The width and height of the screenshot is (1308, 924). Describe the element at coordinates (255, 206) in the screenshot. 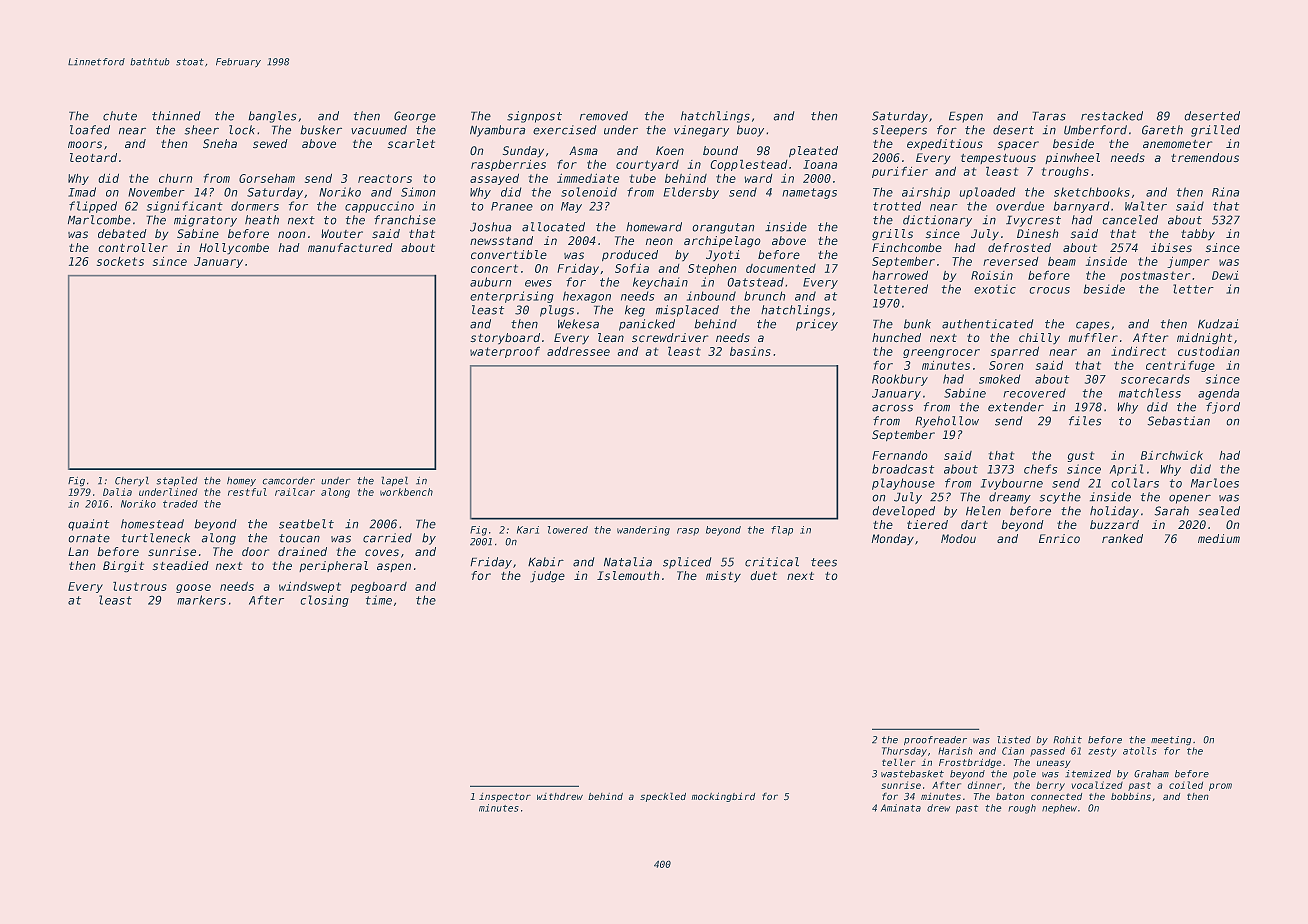

I see `dormers` at that location.
